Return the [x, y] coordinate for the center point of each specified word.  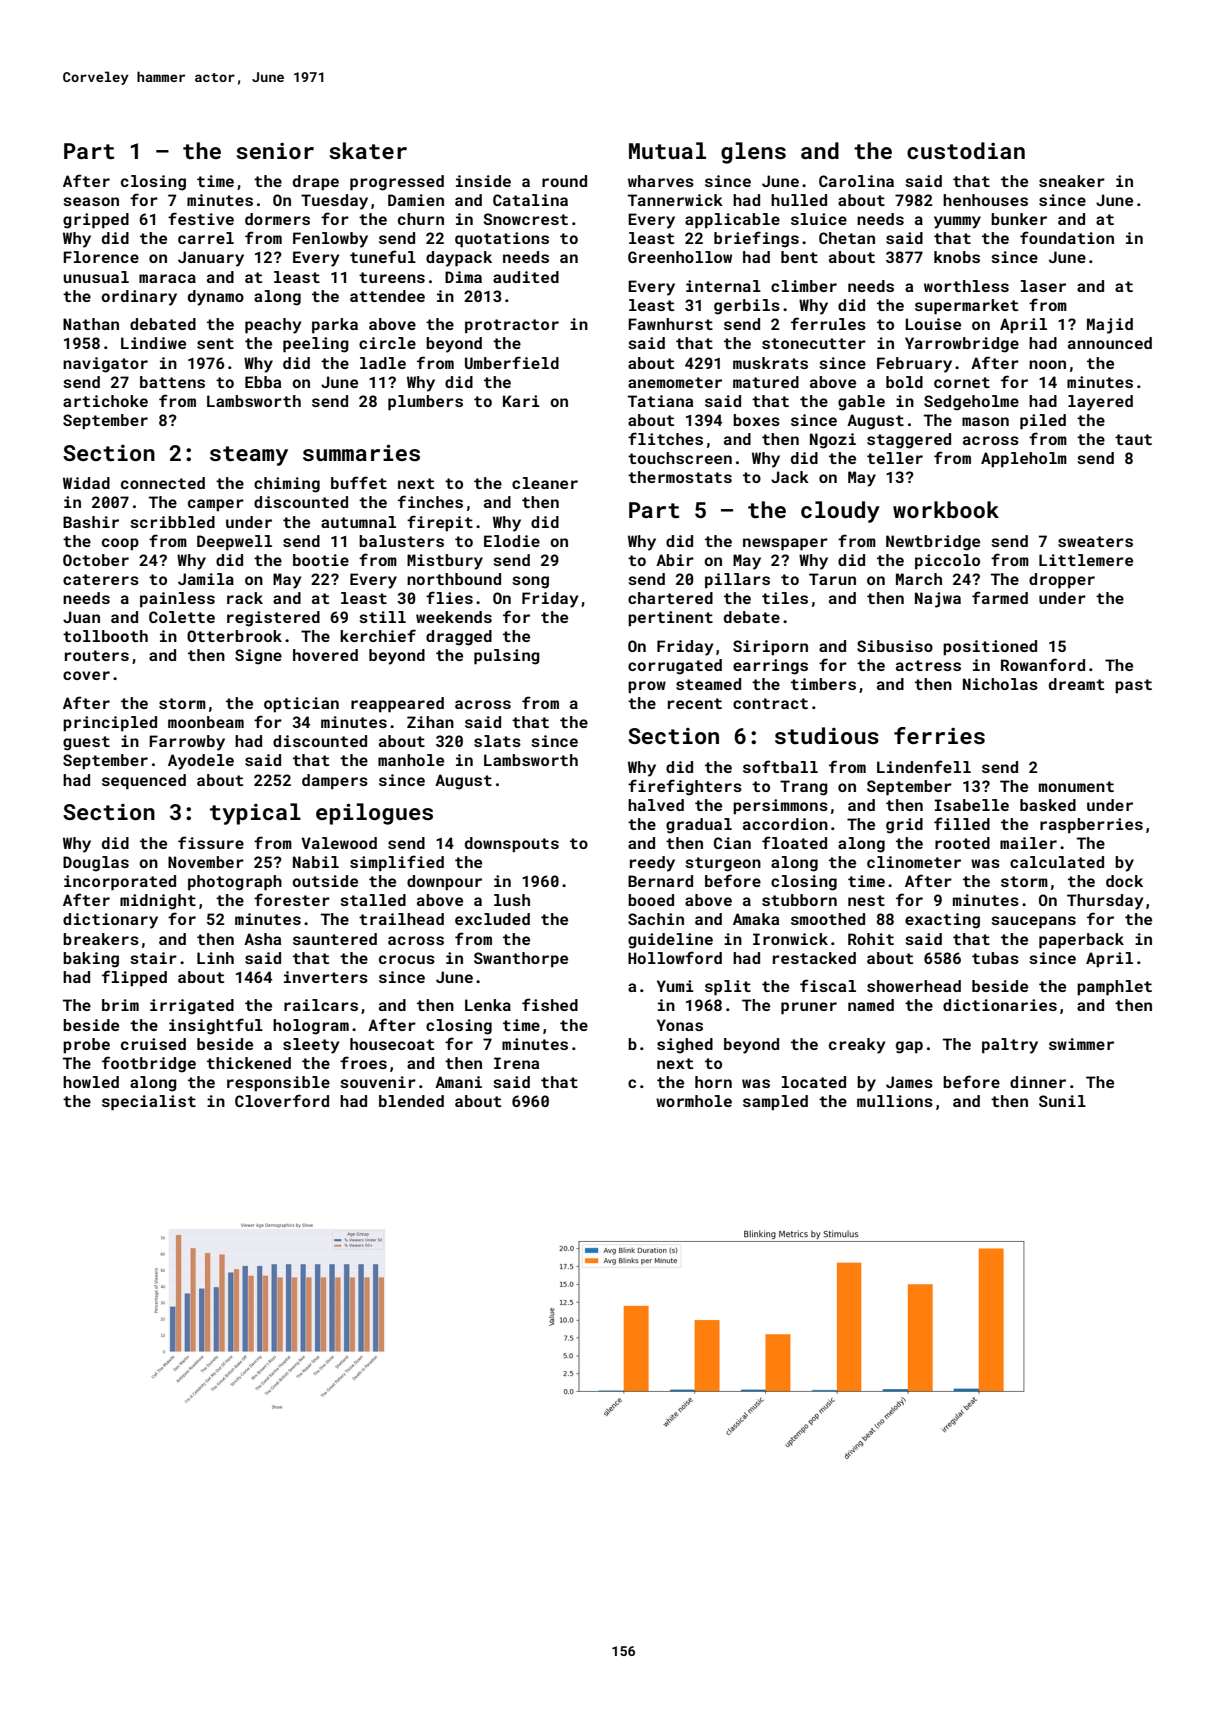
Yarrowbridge [962, 345]
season [91, 201]
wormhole [694, 1101]
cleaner [545, 483]
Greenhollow [680, 257]
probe [86, 1045]
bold [904, 382]
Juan [81, 617]
